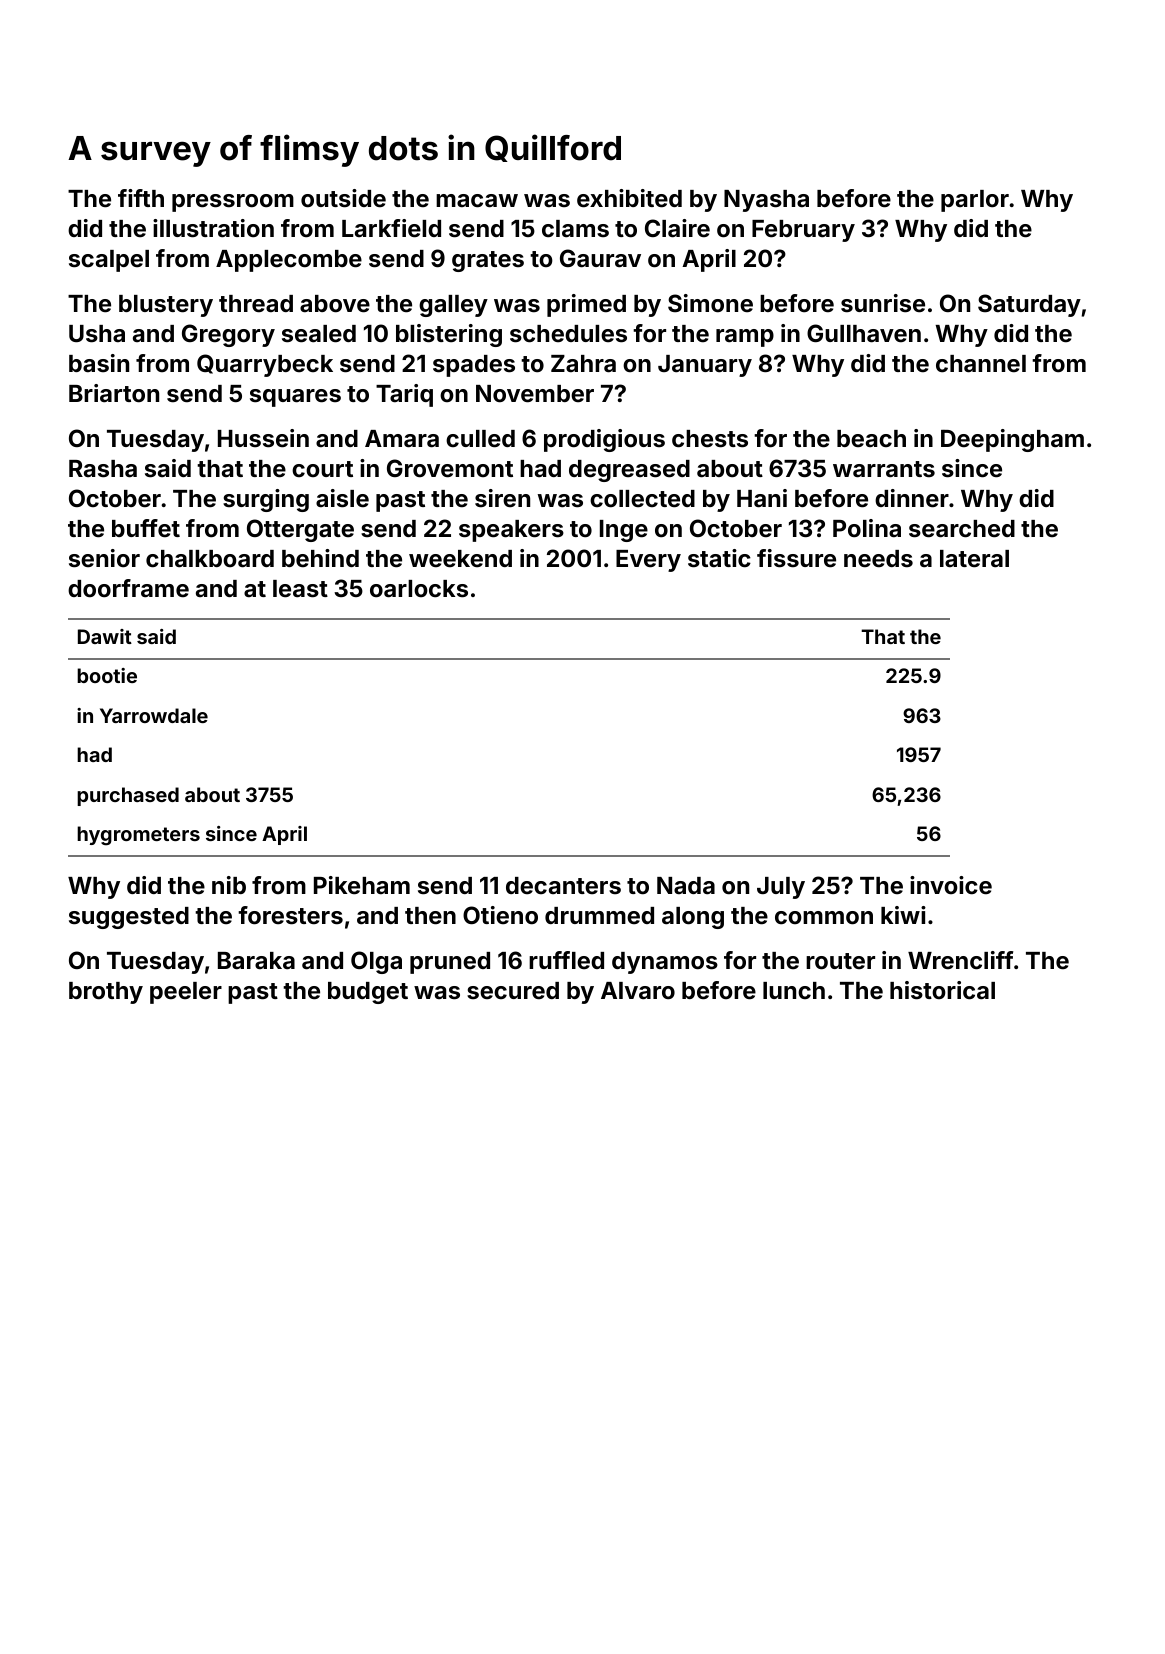 This document has height=1654, width=1165. Describe the element at coordinates (638, 991) in the document. I see `Alvaro` at that location.
